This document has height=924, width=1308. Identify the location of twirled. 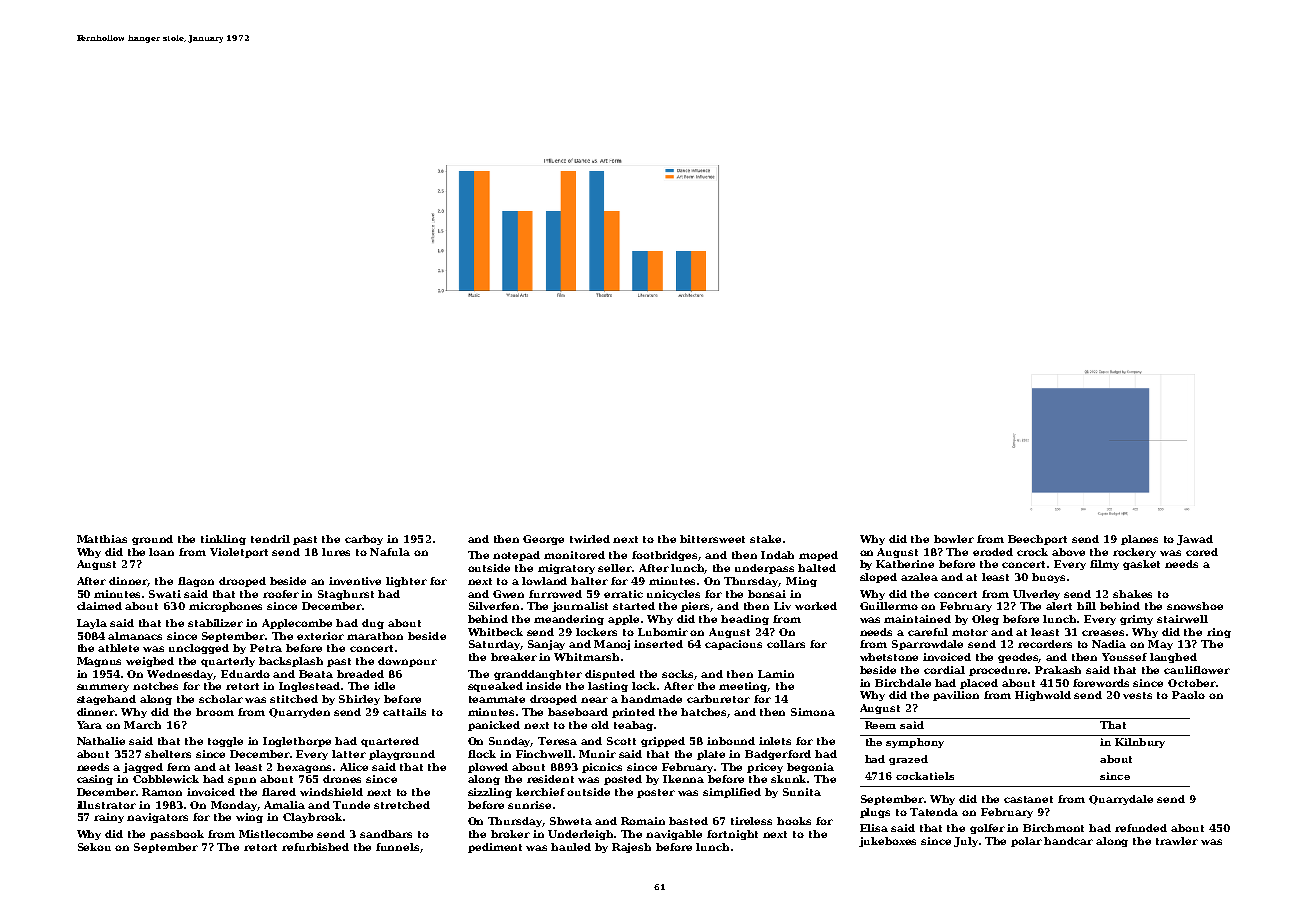
(590, 539).
